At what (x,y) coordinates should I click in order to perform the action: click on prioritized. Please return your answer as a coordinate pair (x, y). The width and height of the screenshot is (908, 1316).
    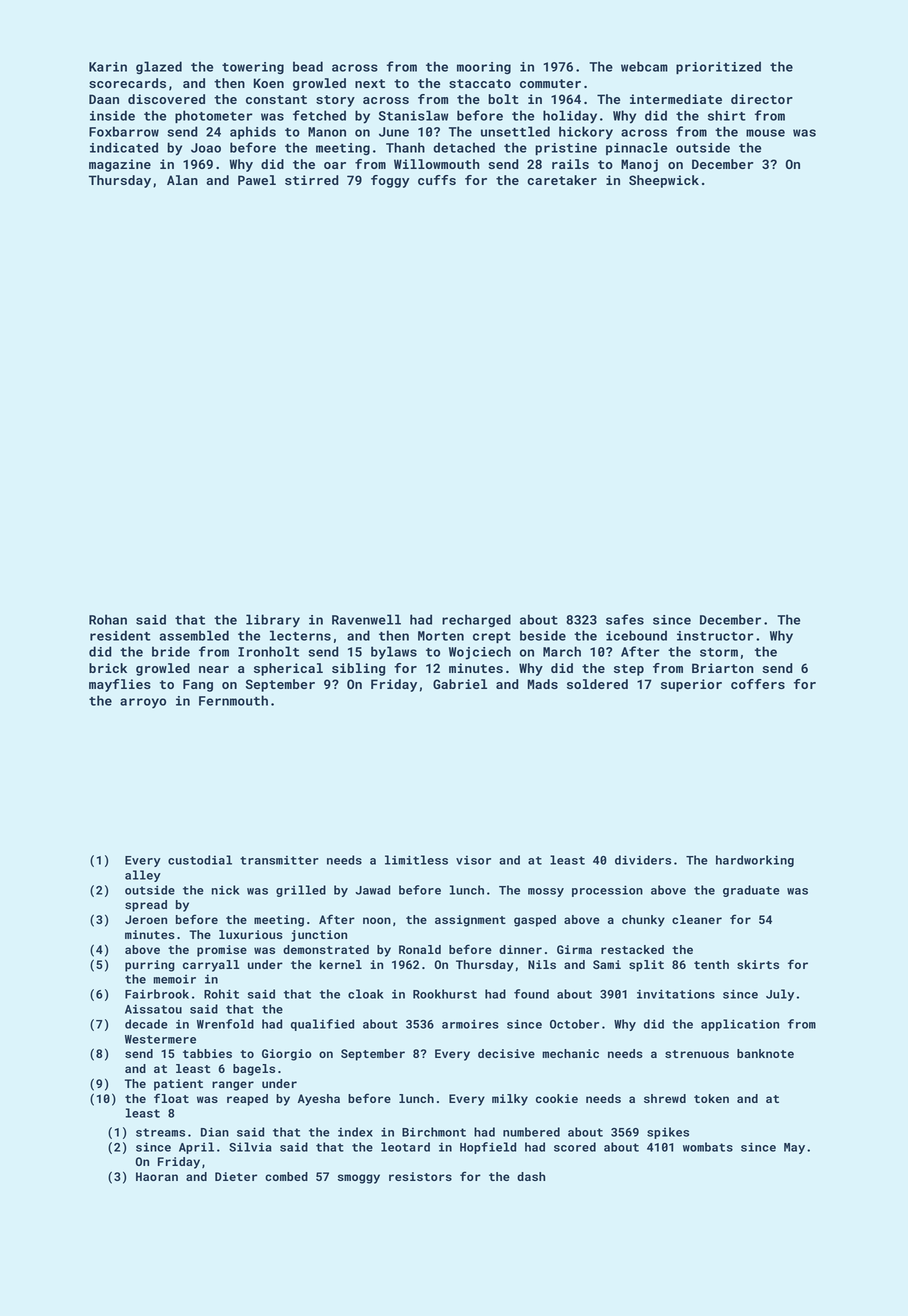
    Looking at the image, I should click on (718, 67).
